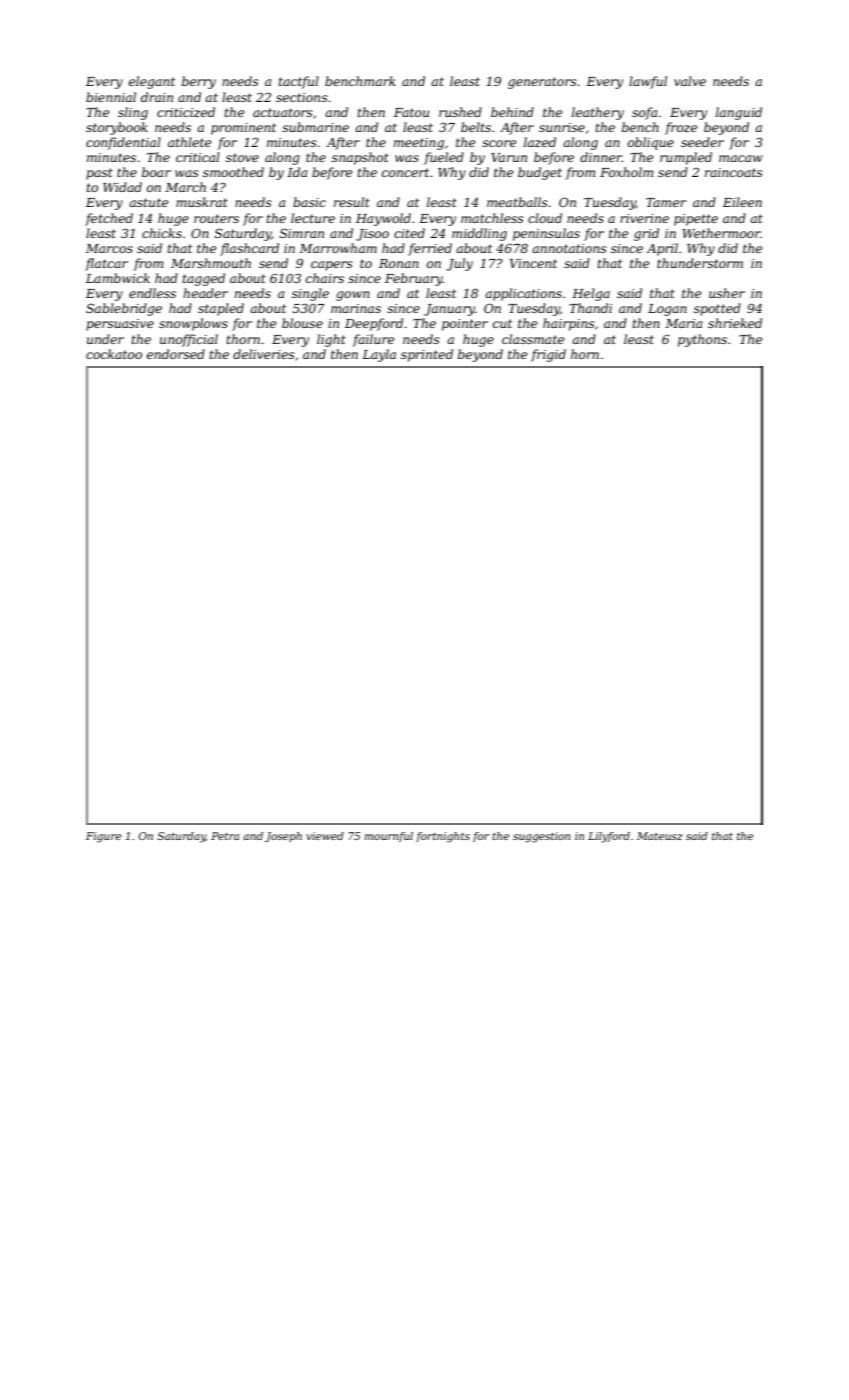 The image size is (849, 1400). I want to click on criticized, so click(186, 112).
